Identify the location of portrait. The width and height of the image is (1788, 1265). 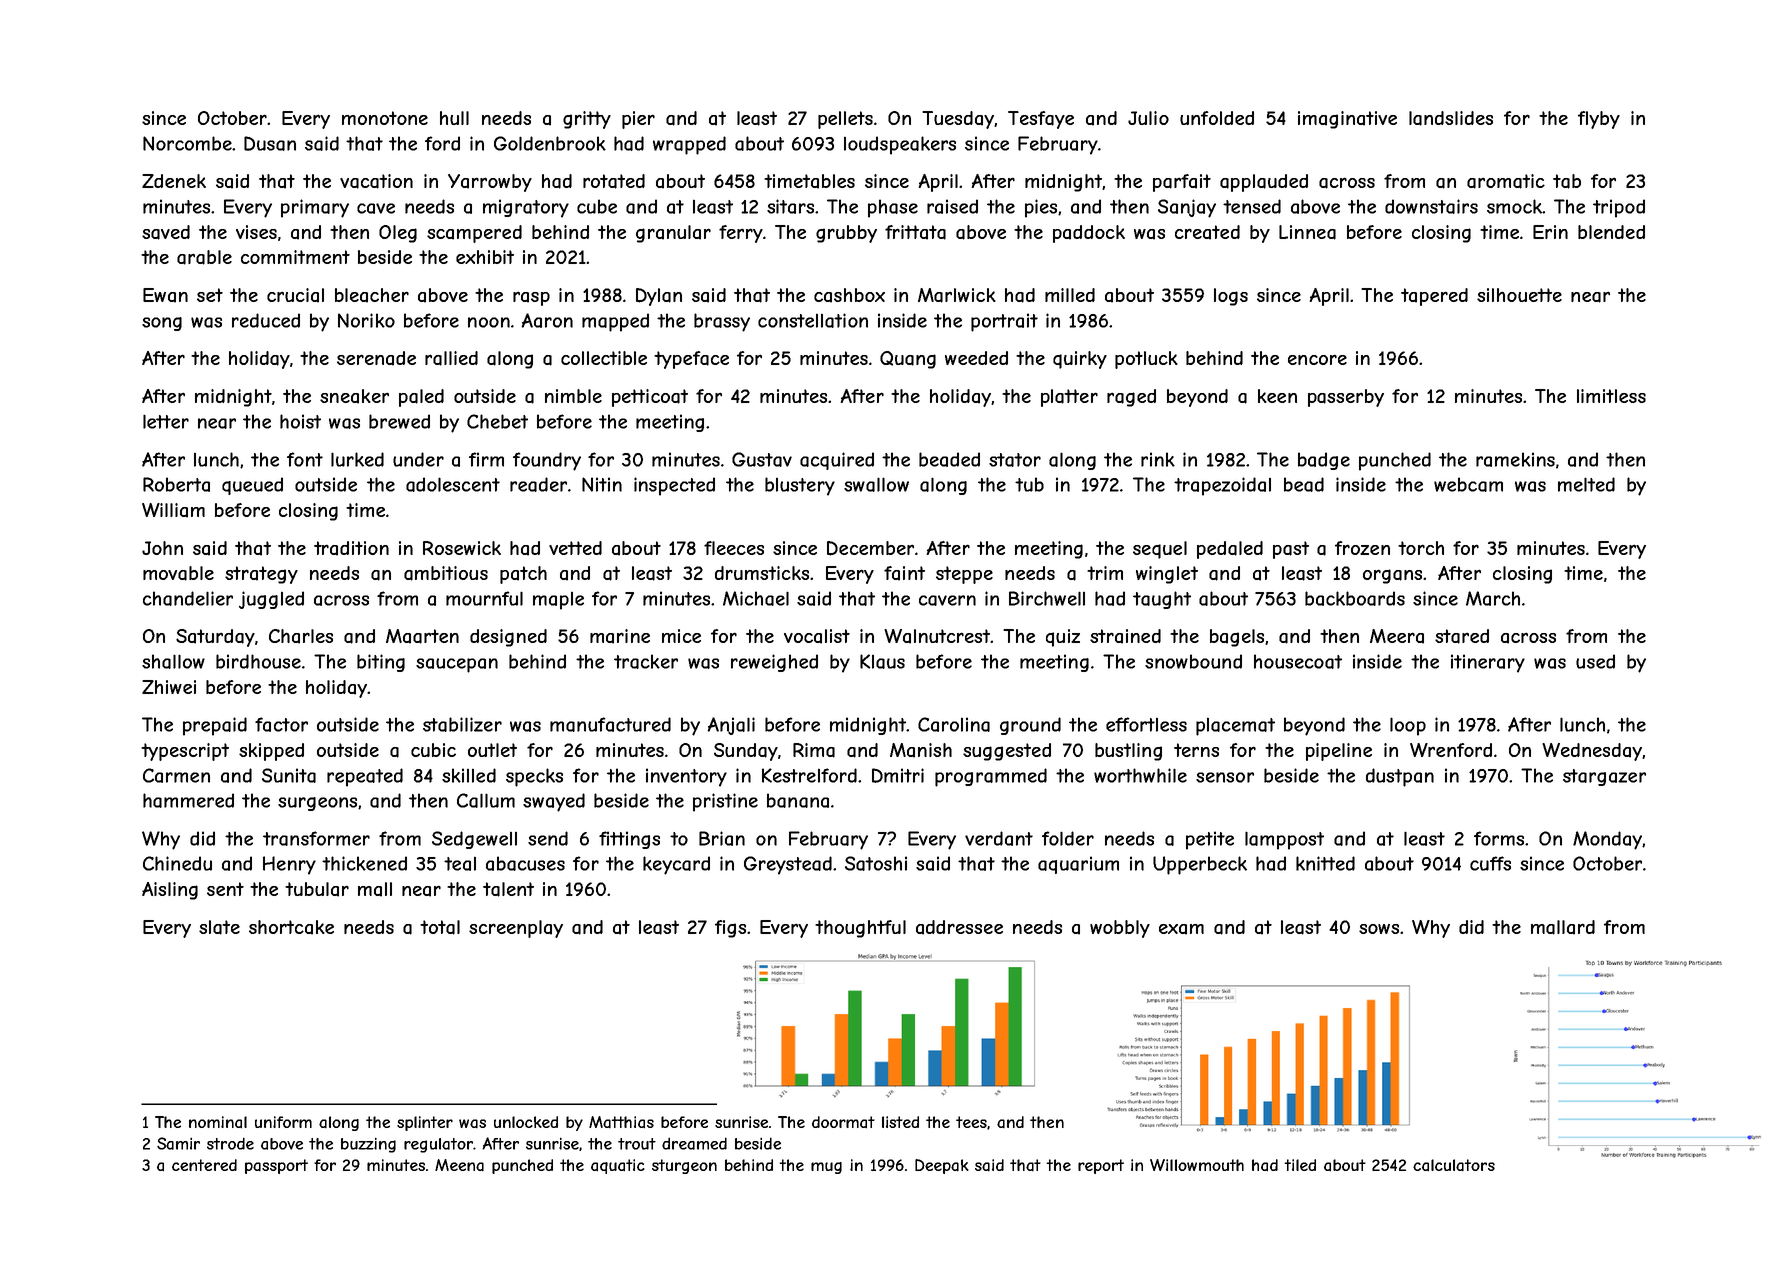
(1004, 322).
